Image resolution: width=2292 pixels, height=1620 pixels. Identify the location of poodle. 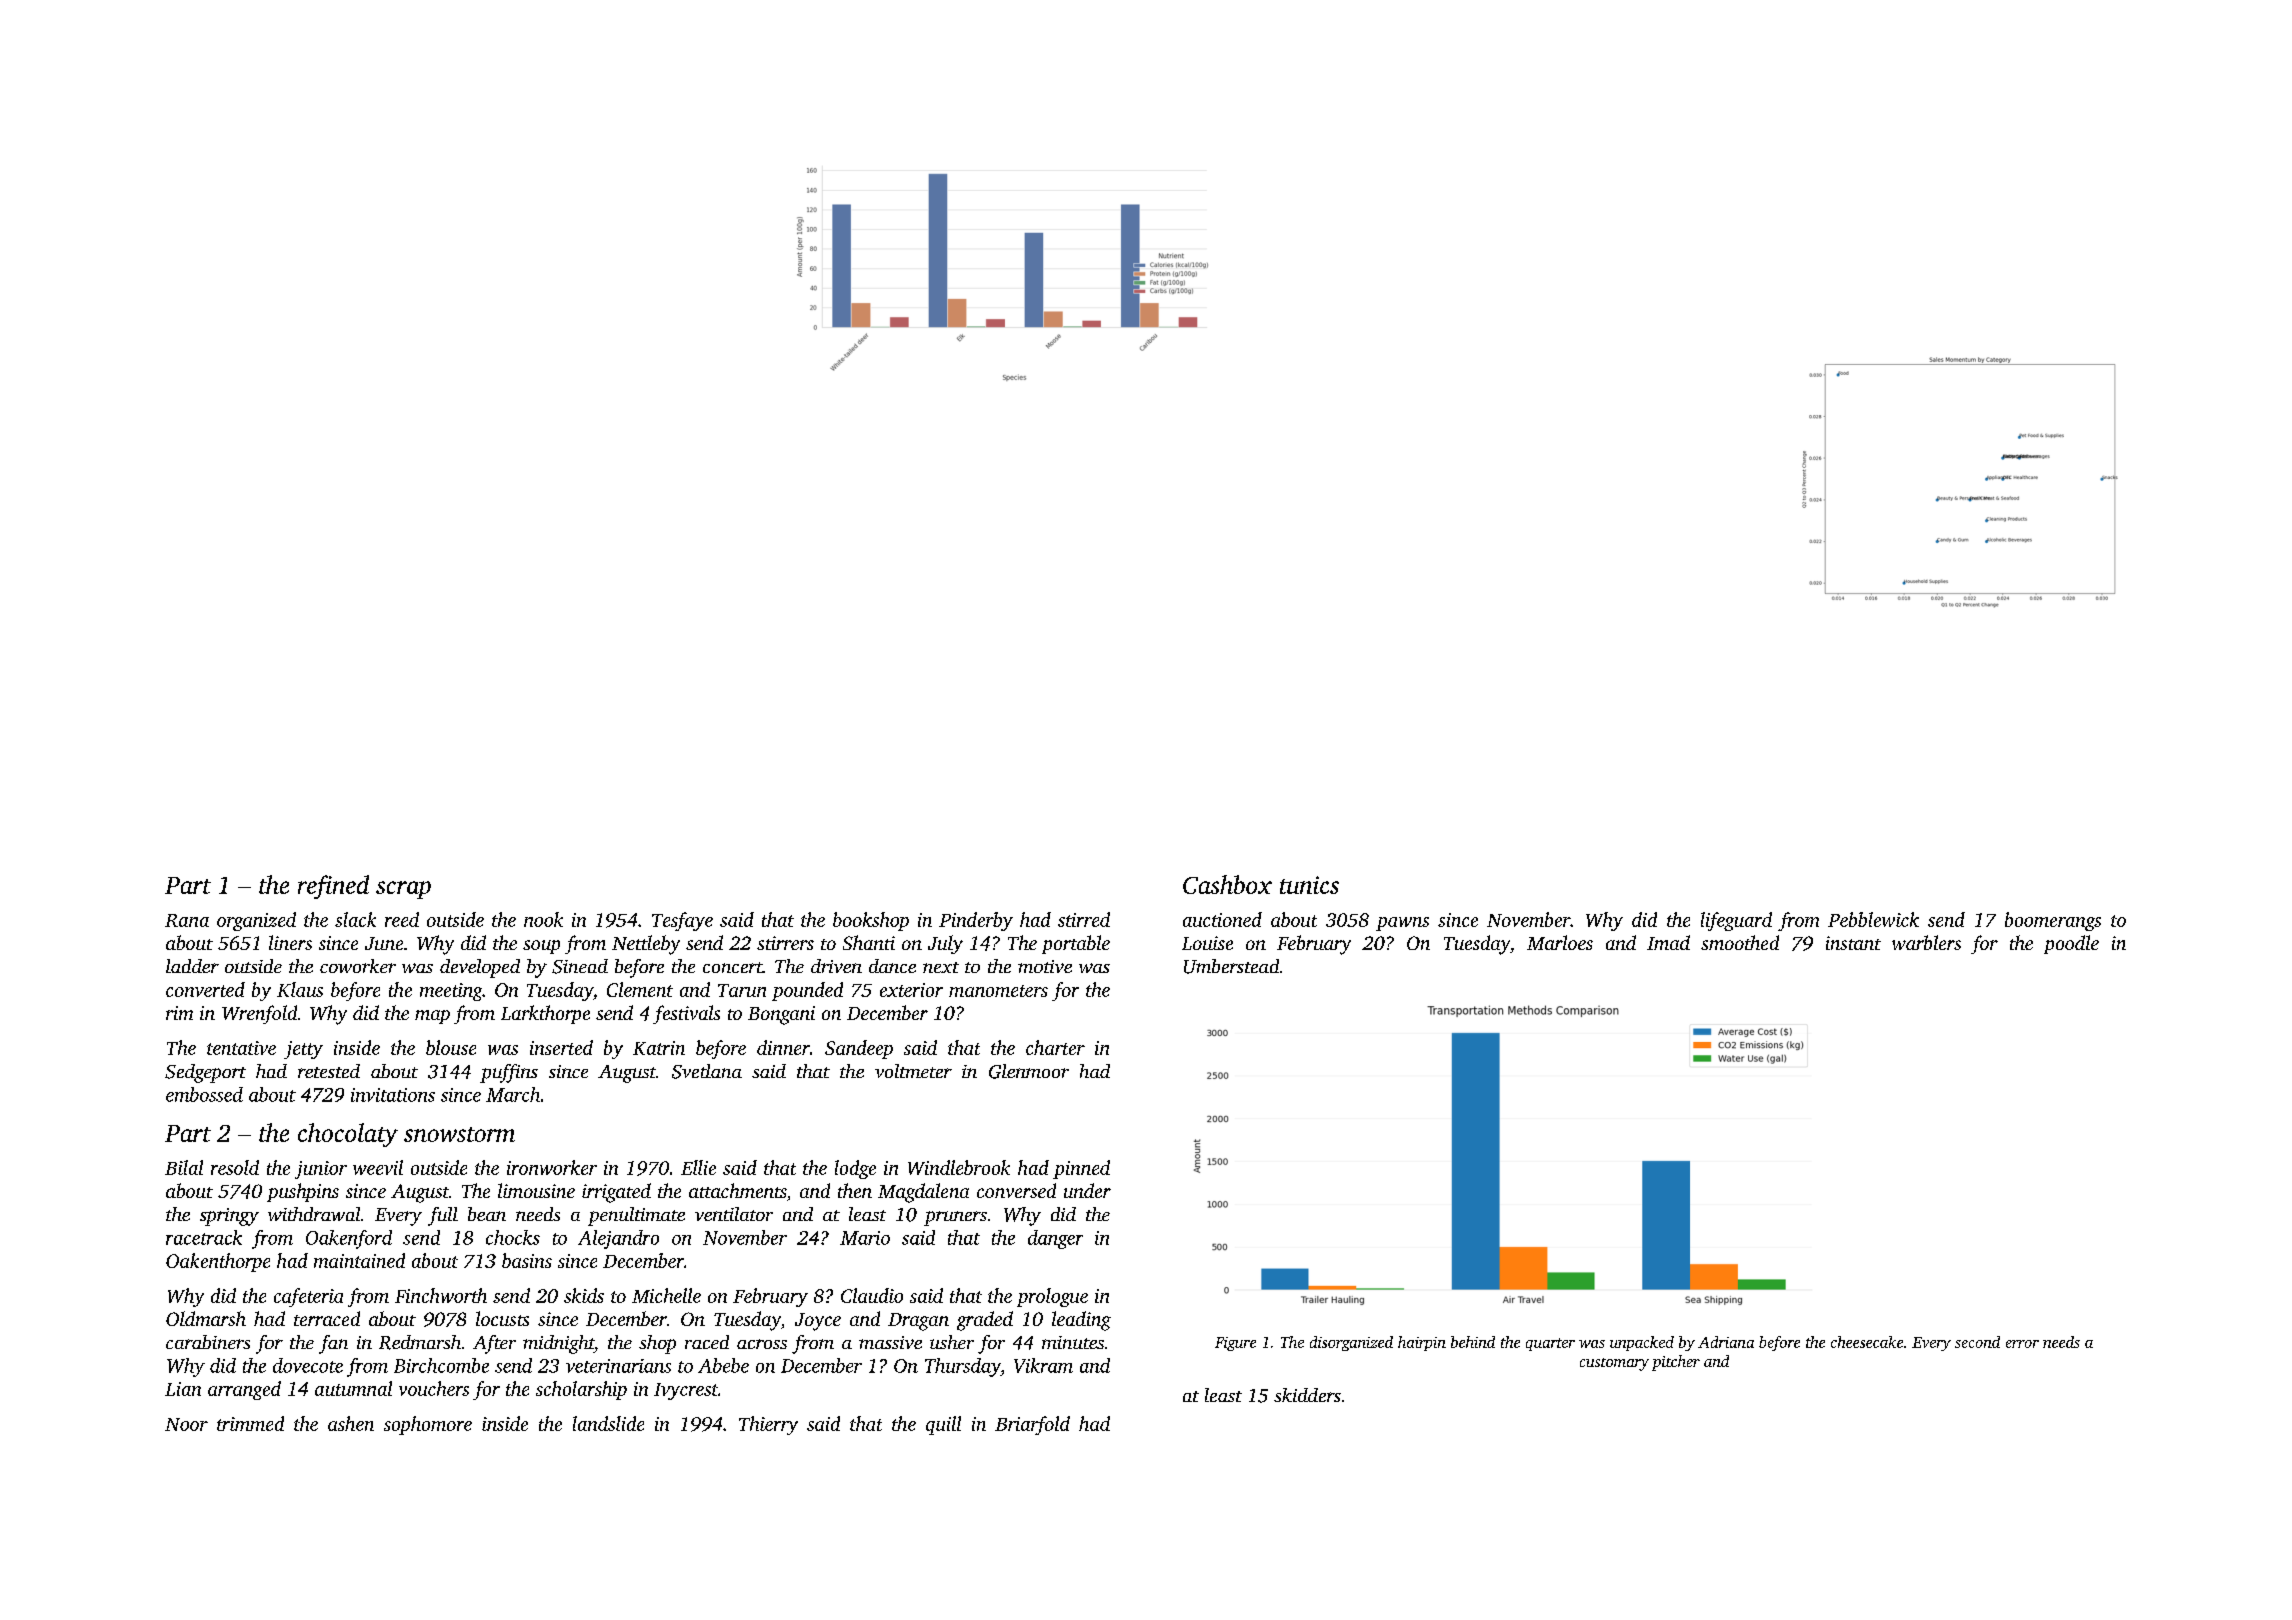
(2071, 944).
